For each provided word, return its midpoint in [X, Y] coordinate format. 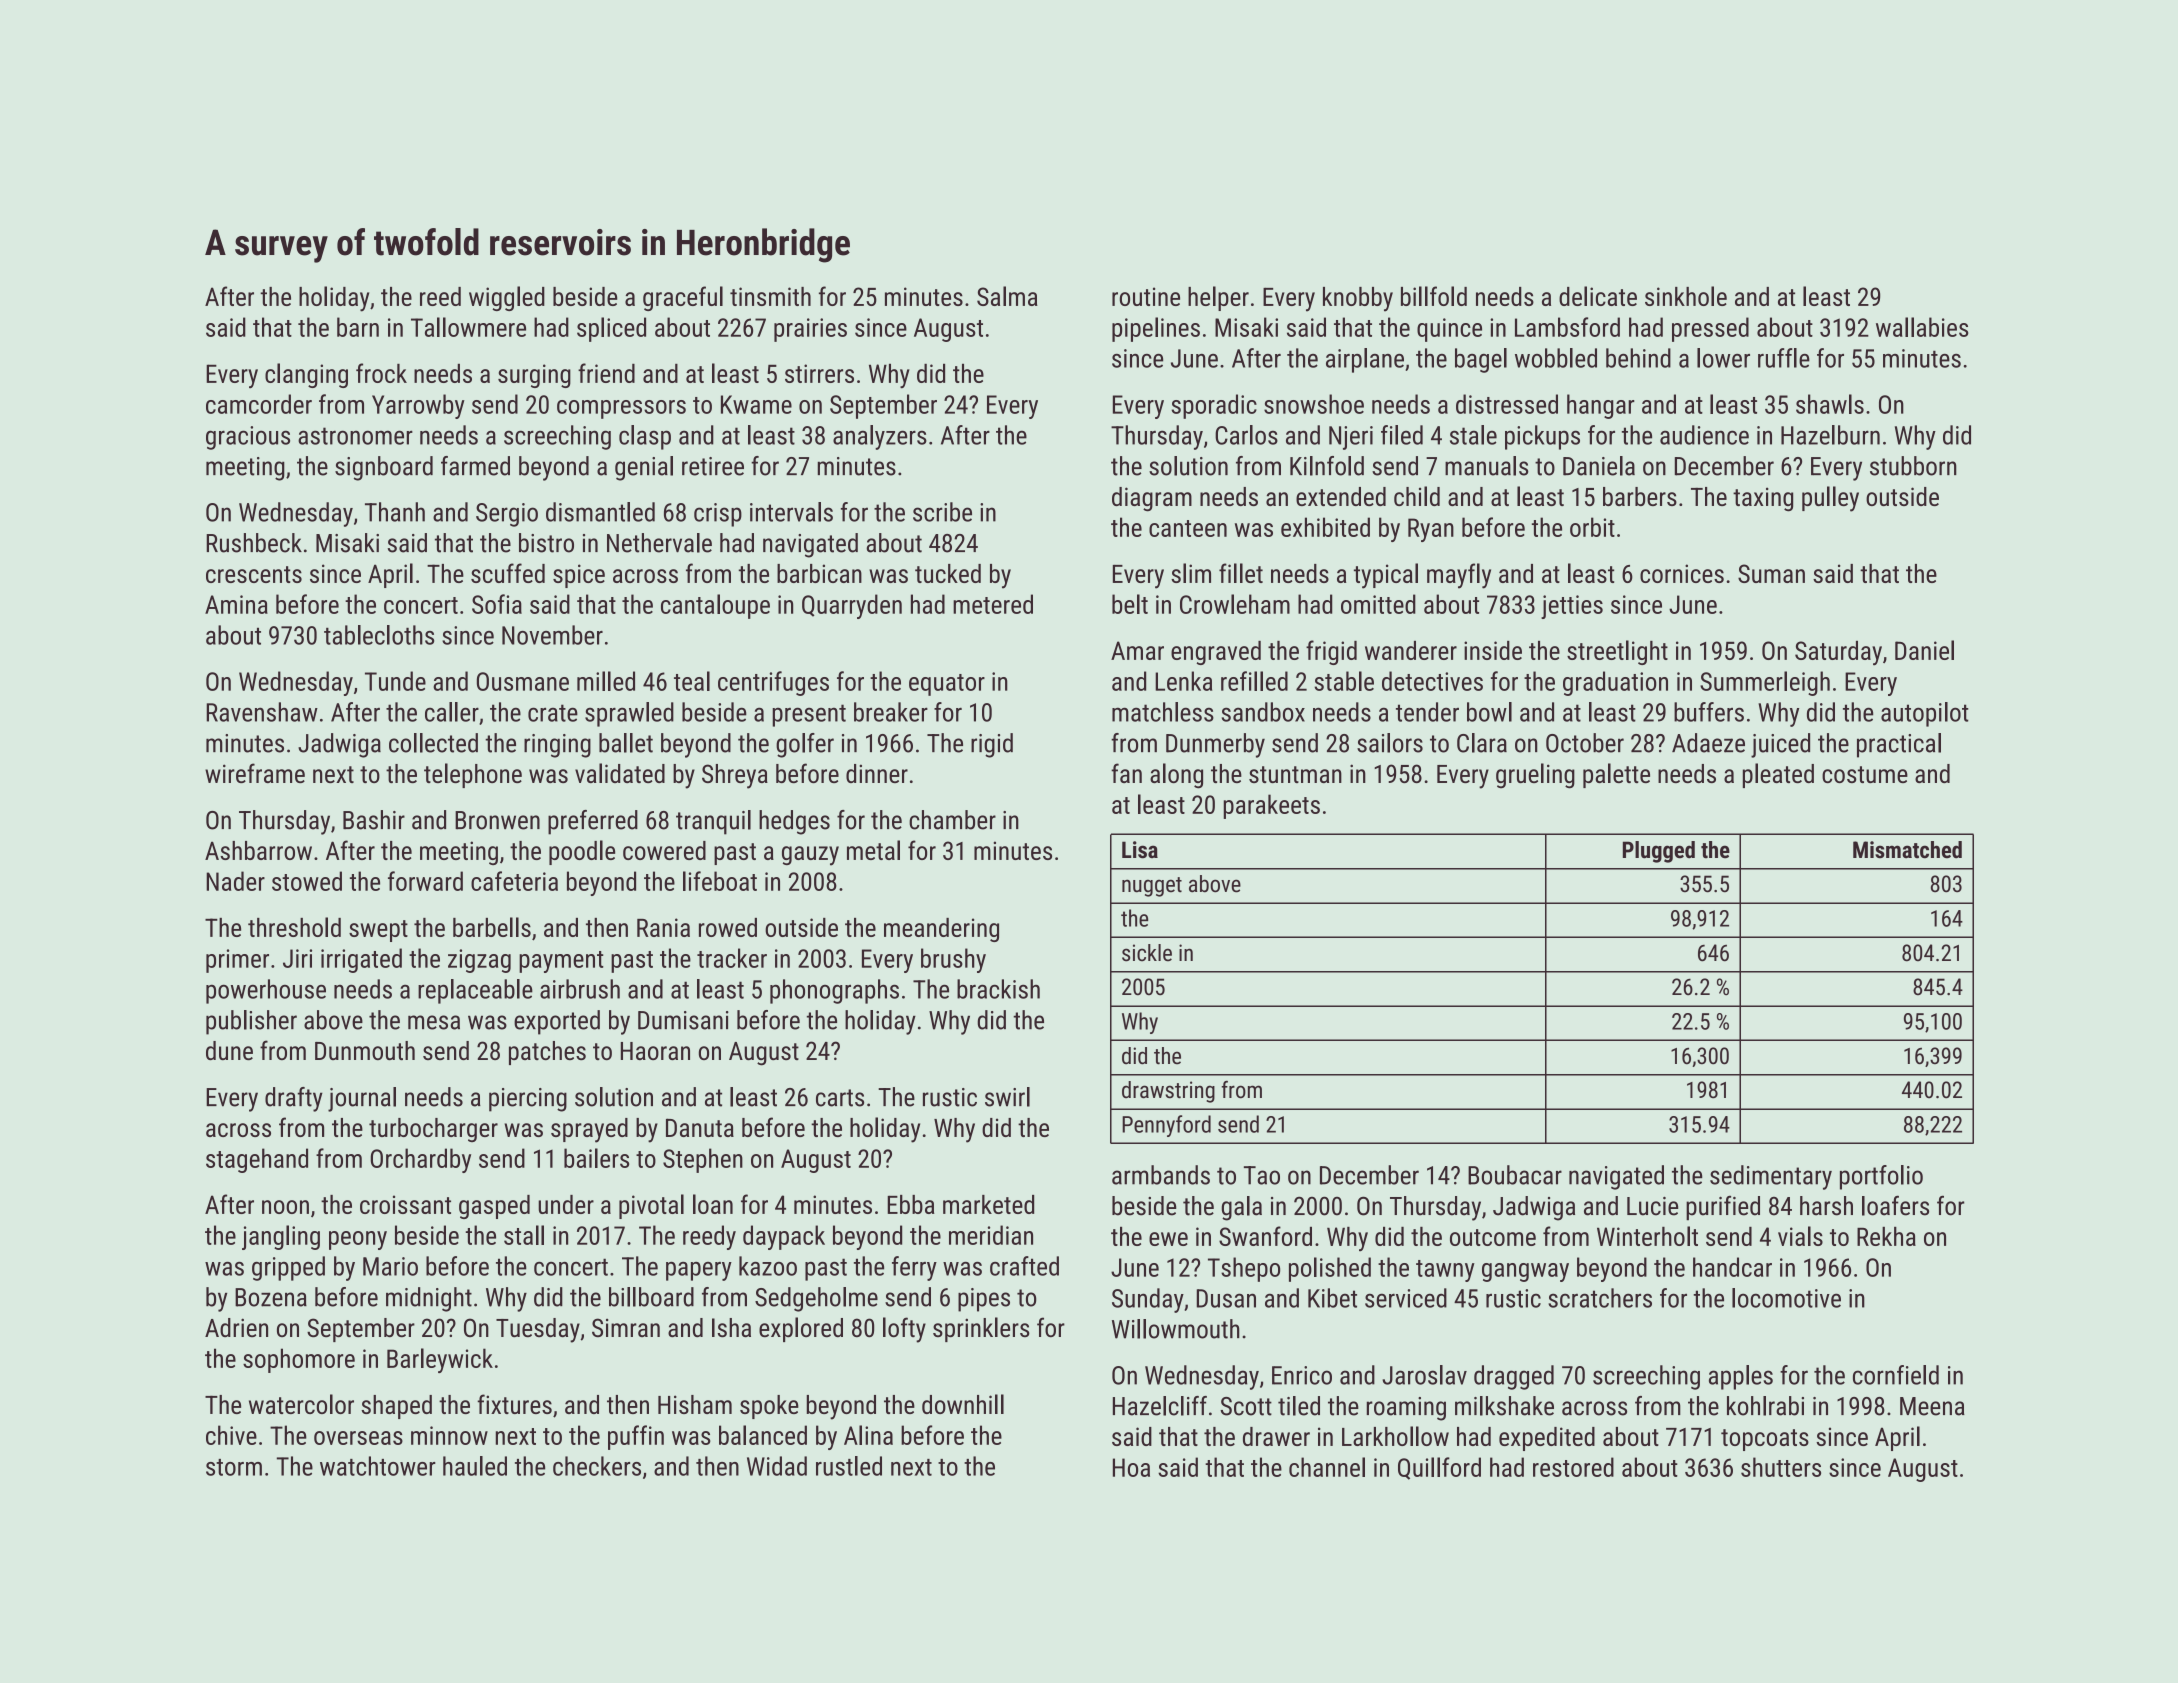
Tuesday [538, 1330]
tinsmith [770, 296]
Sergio [507, 515]
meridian [991, 1235]
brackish [998, 989]
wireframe [255, 773]
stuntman [1295, 774]
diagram [1152, 499]
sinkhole [1686, 296]
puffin [636, 1437]
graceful [683, 298]
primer [237, 961]
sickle [1147, 953]
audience [1704, 435]
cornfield [1896, 1375]
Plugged [1659, 852]
